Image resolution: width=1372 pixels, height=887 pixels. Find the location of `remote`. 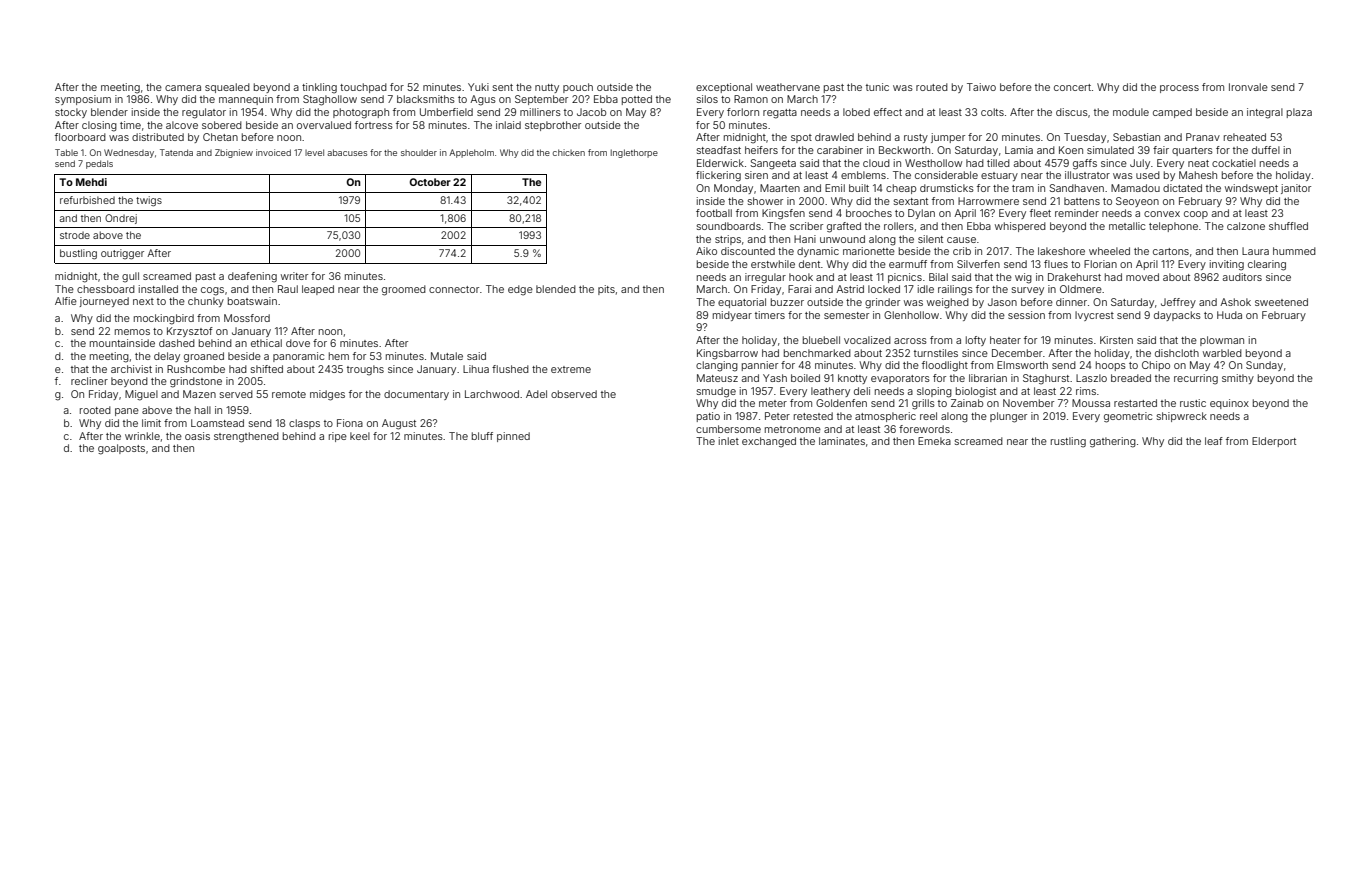

remote is located at coordinates (289, 394).
